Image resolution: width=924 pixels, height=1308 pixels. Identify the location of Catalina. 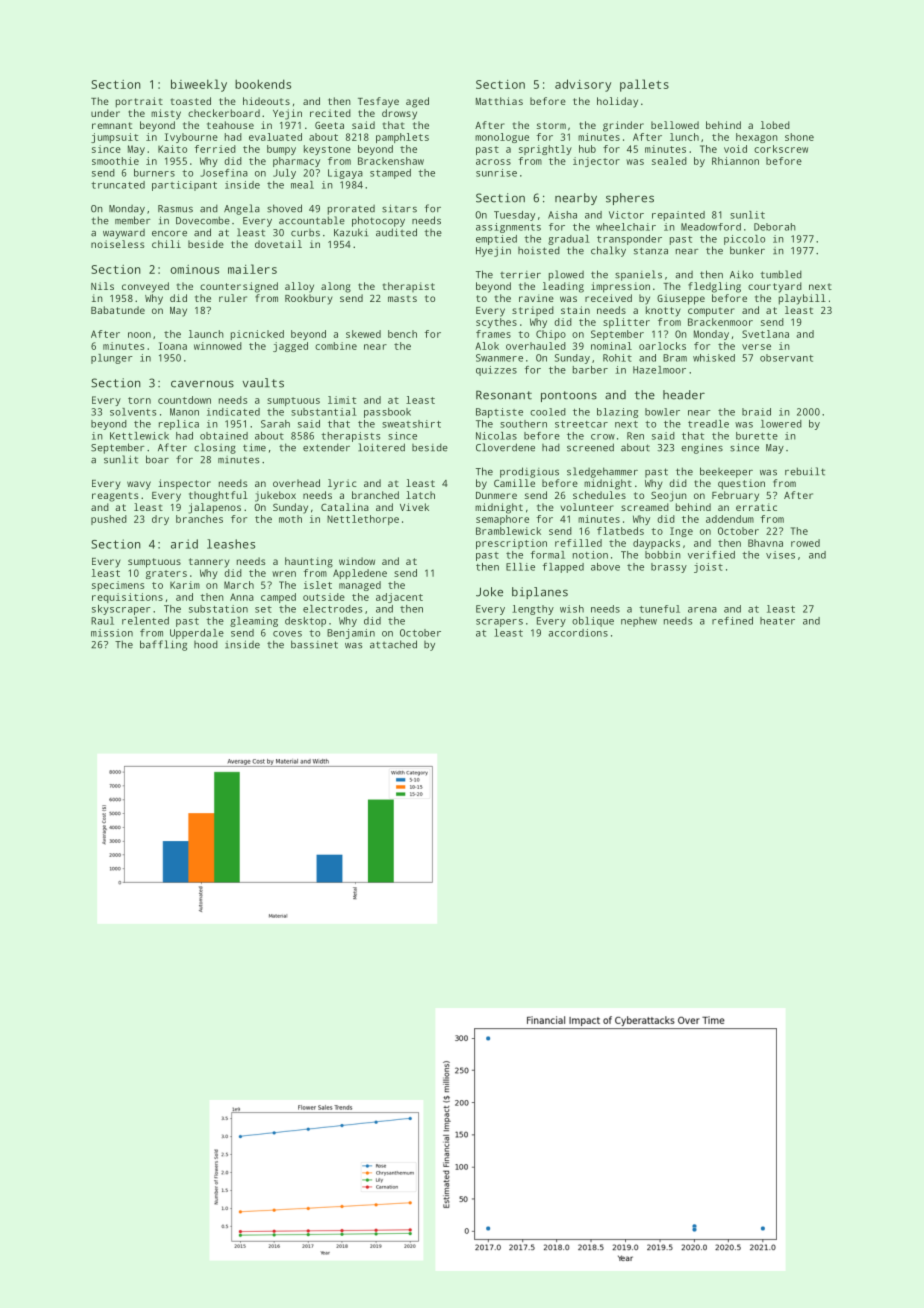
(345, 507).
